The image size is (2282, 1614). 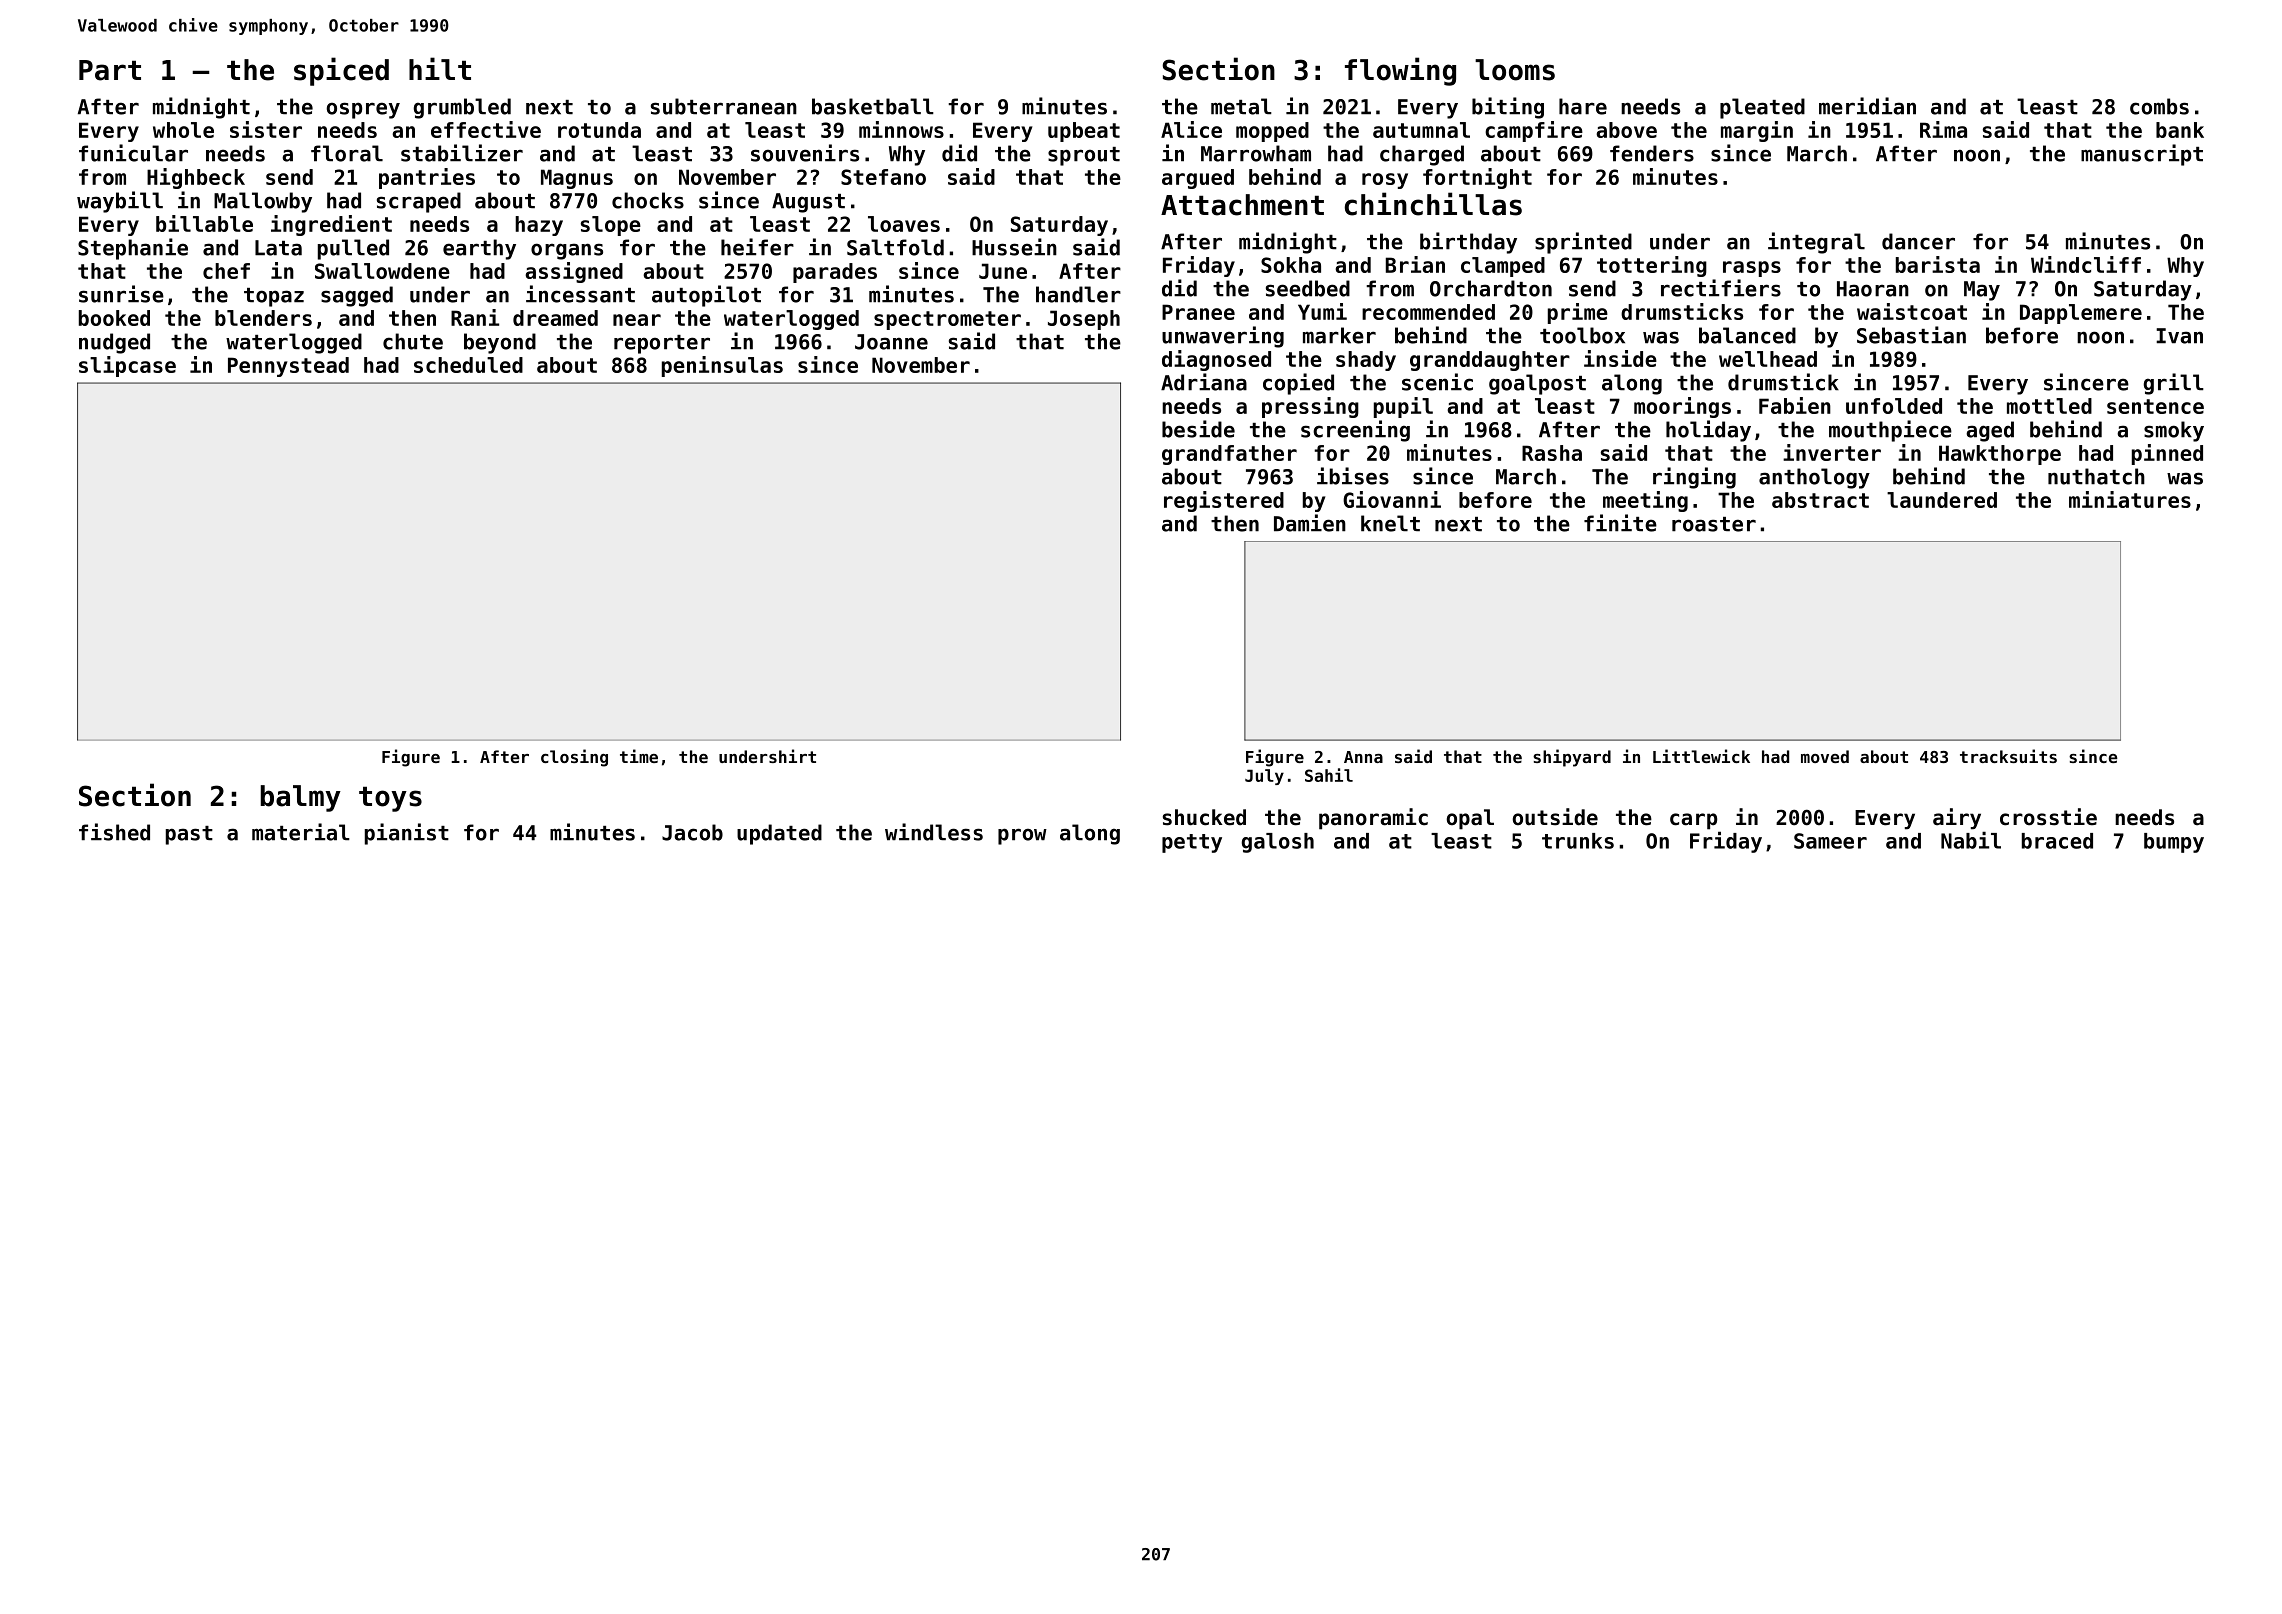 What do you see at coordinates (1224, 501) in the document?
I see `registered` at bounding box center [1224, 501].
